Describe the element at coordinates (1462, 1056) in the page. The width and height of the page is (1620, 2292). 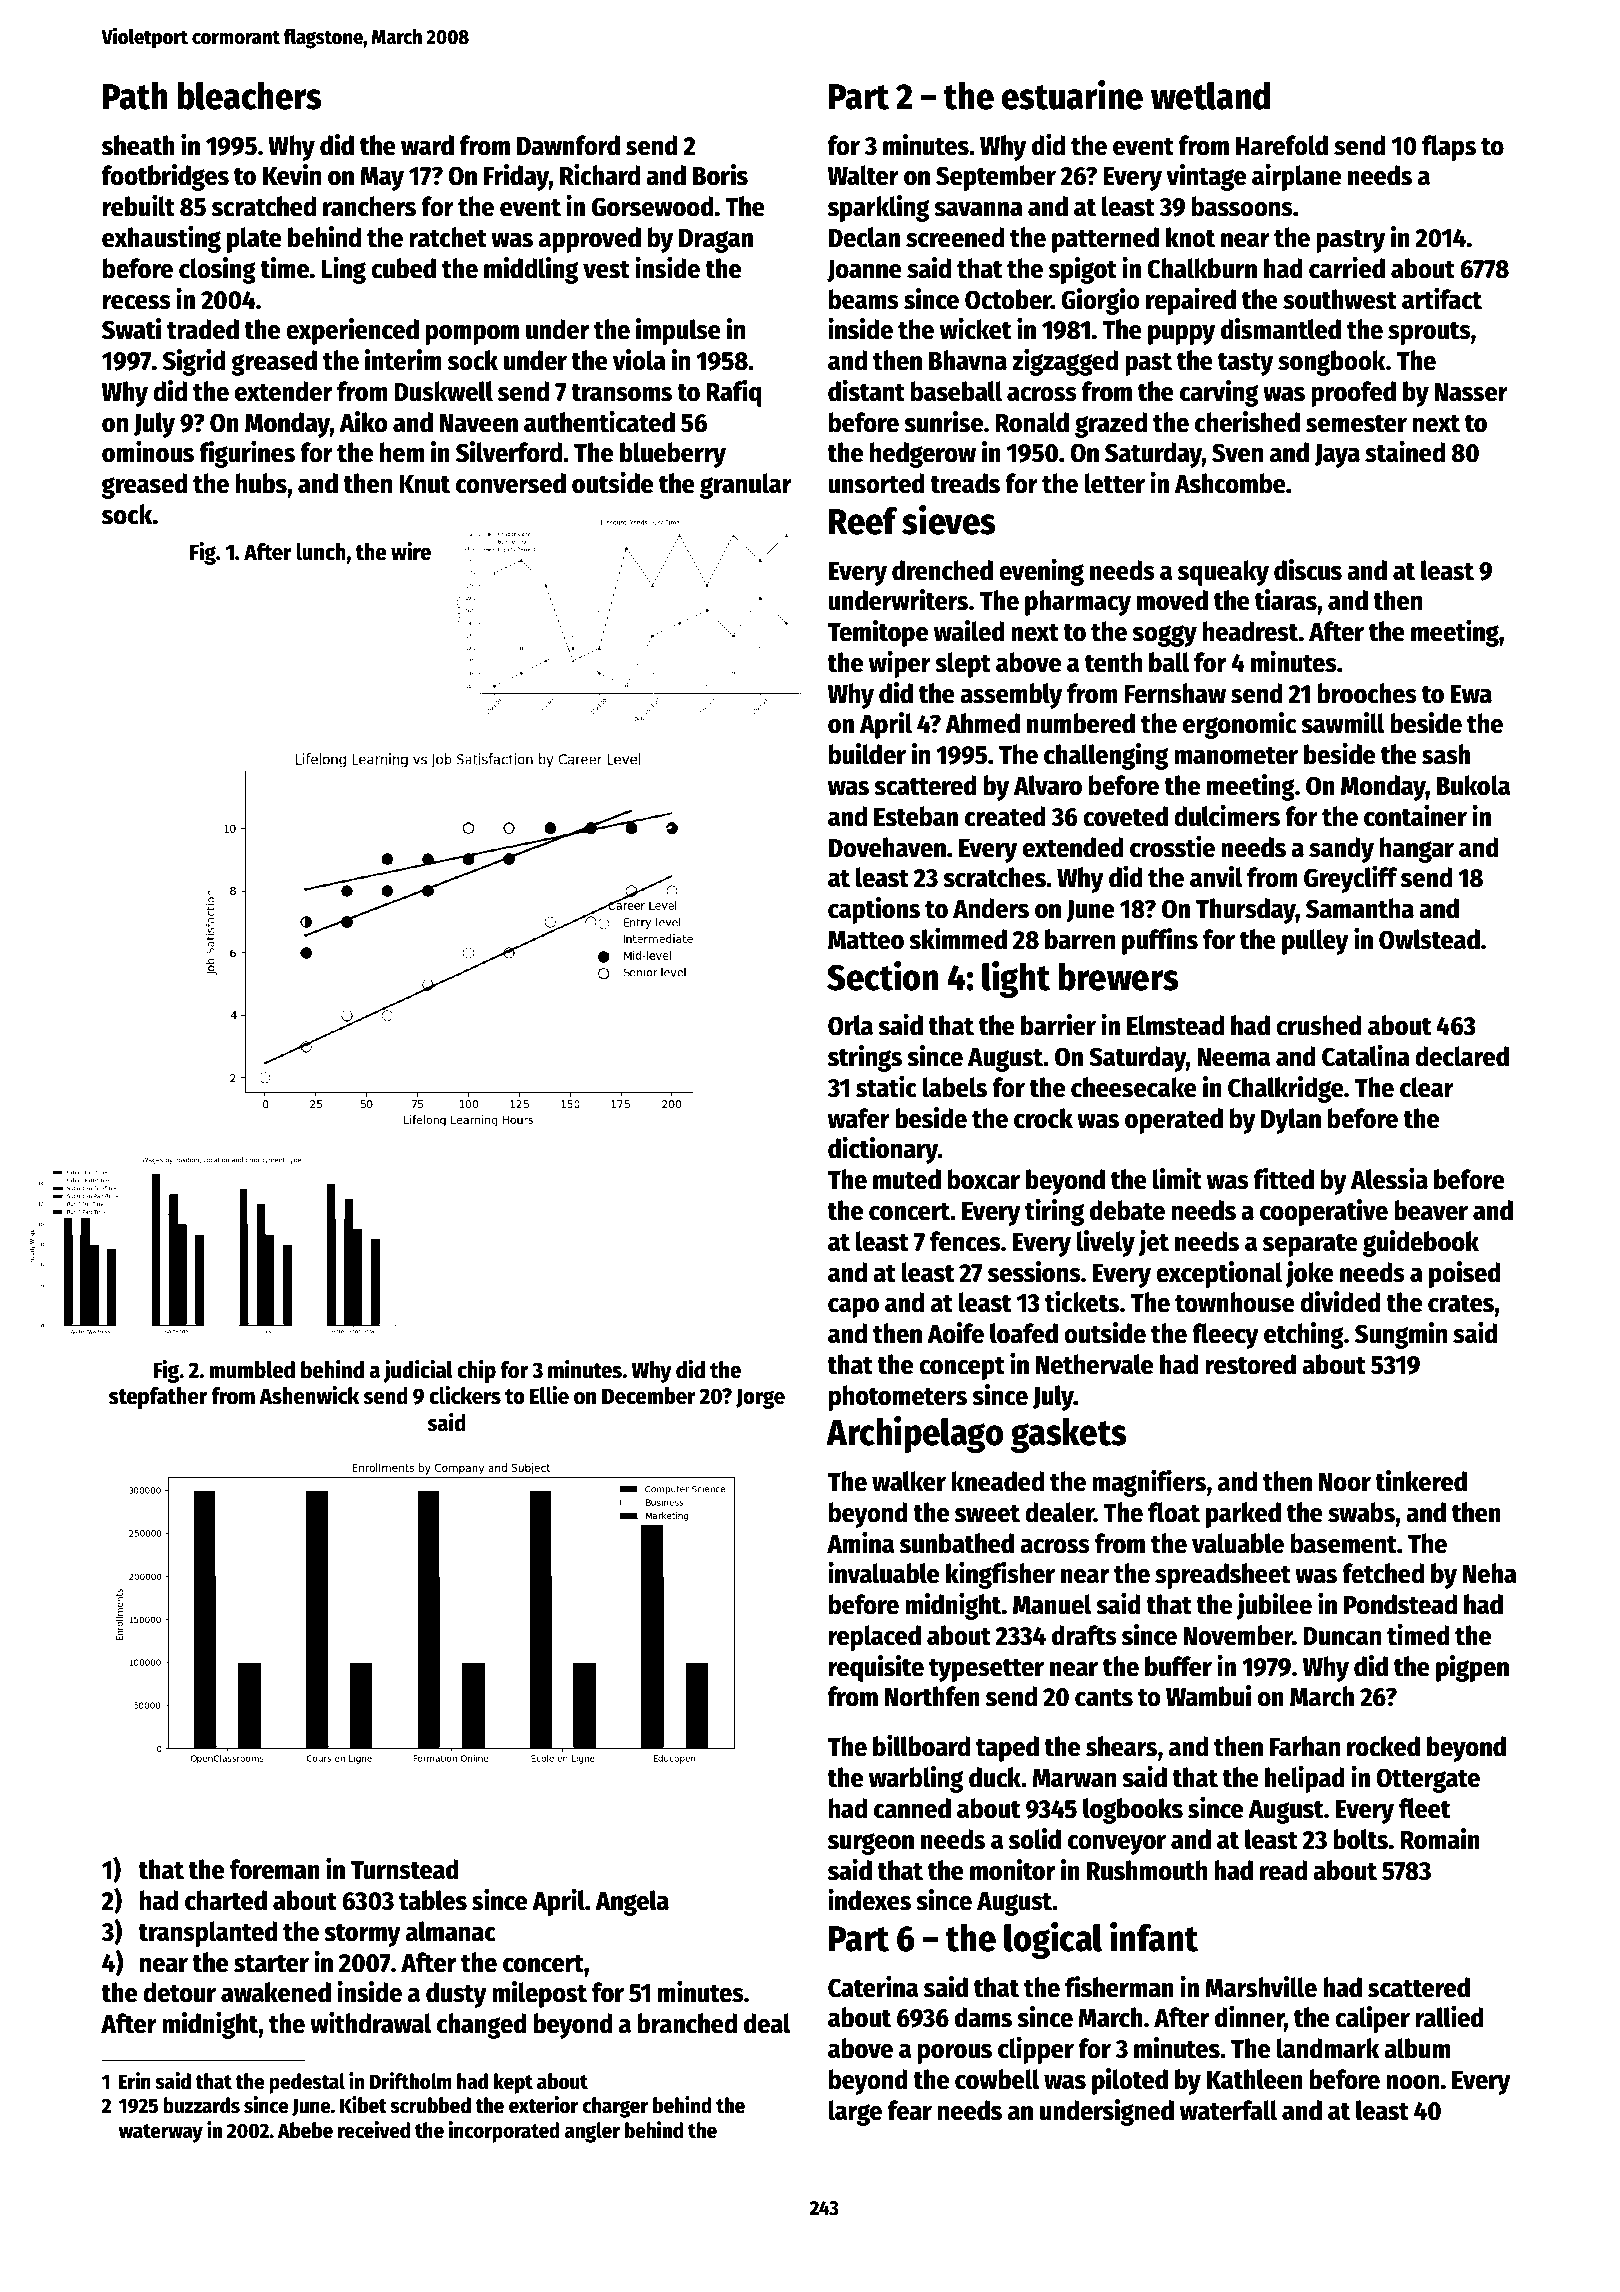
I see `declared` at that location.
